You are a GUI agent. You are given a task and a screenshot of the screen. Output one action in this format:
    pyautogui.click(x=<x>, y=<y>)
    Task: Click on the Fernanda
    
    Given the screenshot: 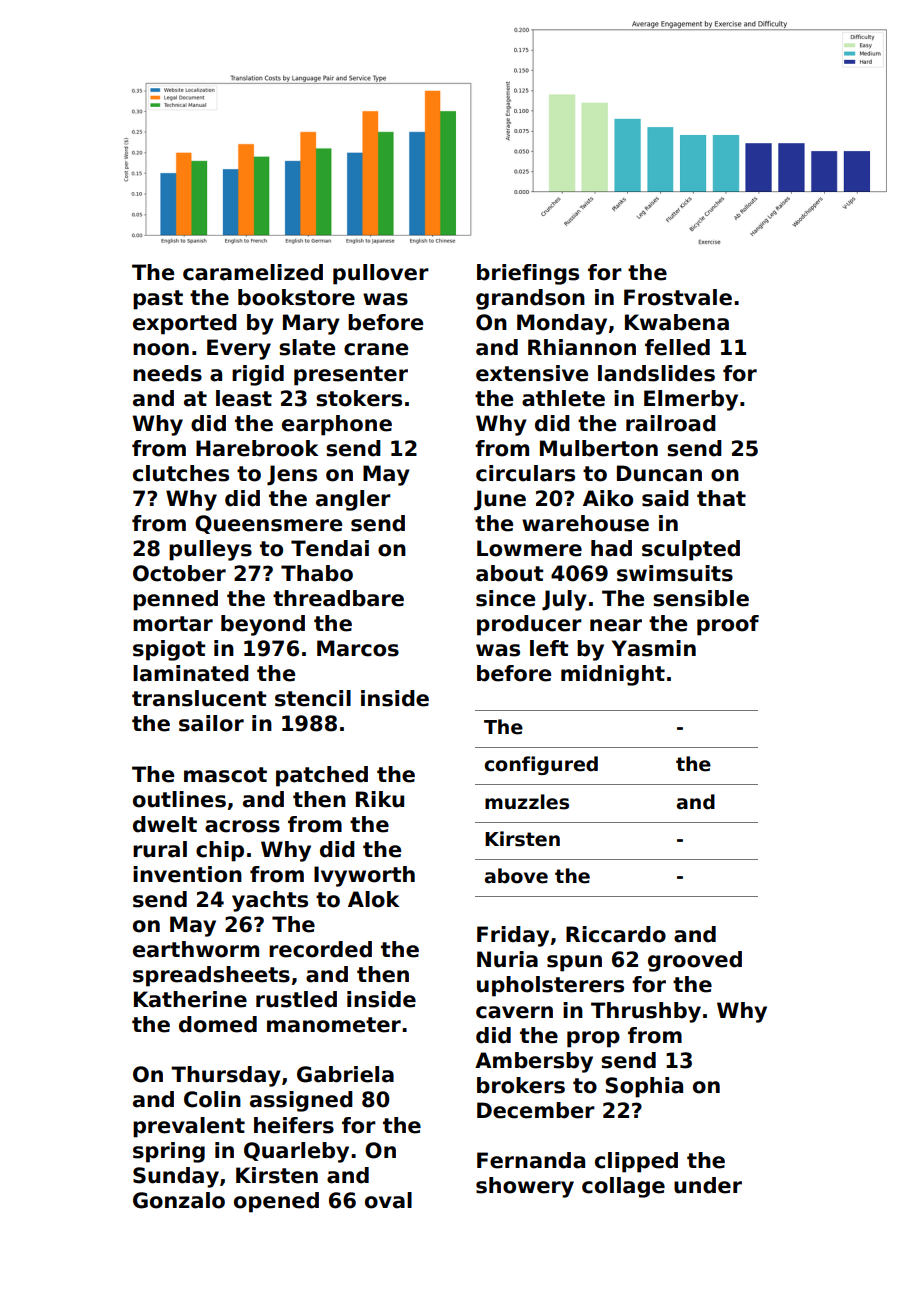 What is the action you would take?
    pyautogui.click(x=531, y=1160)
